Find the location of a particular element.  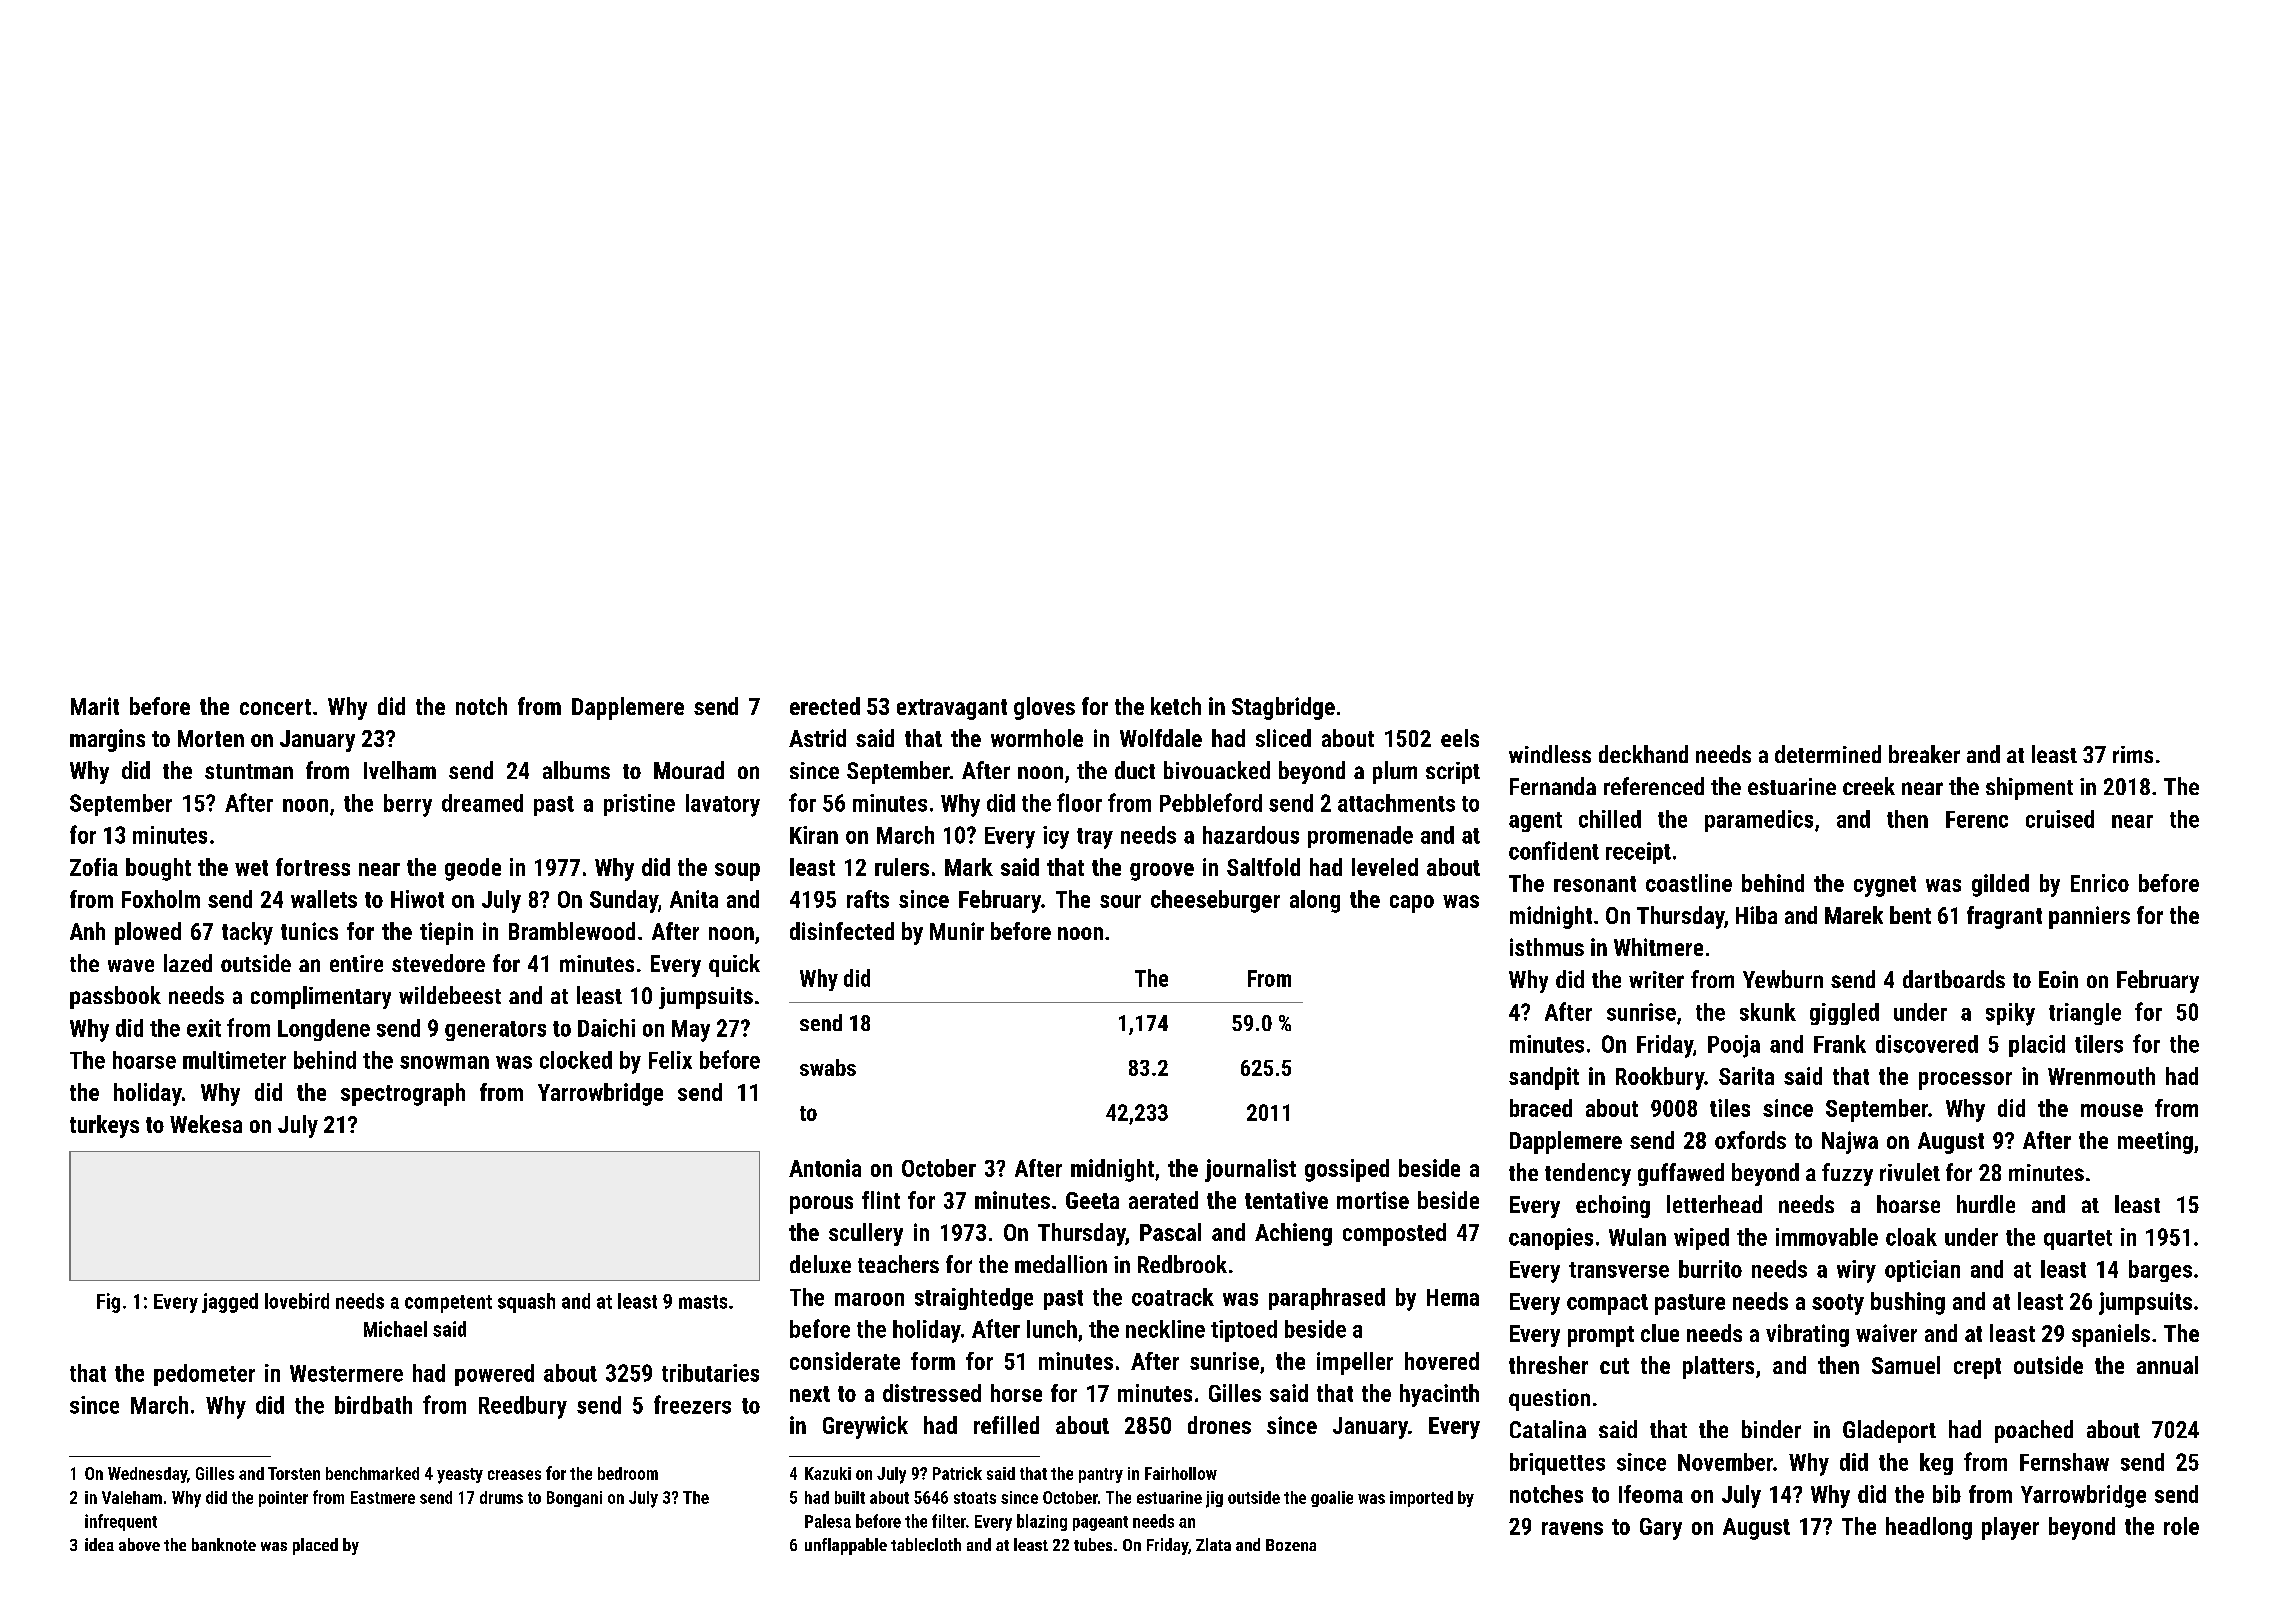

passbook is located at coordinates (115, 997).
